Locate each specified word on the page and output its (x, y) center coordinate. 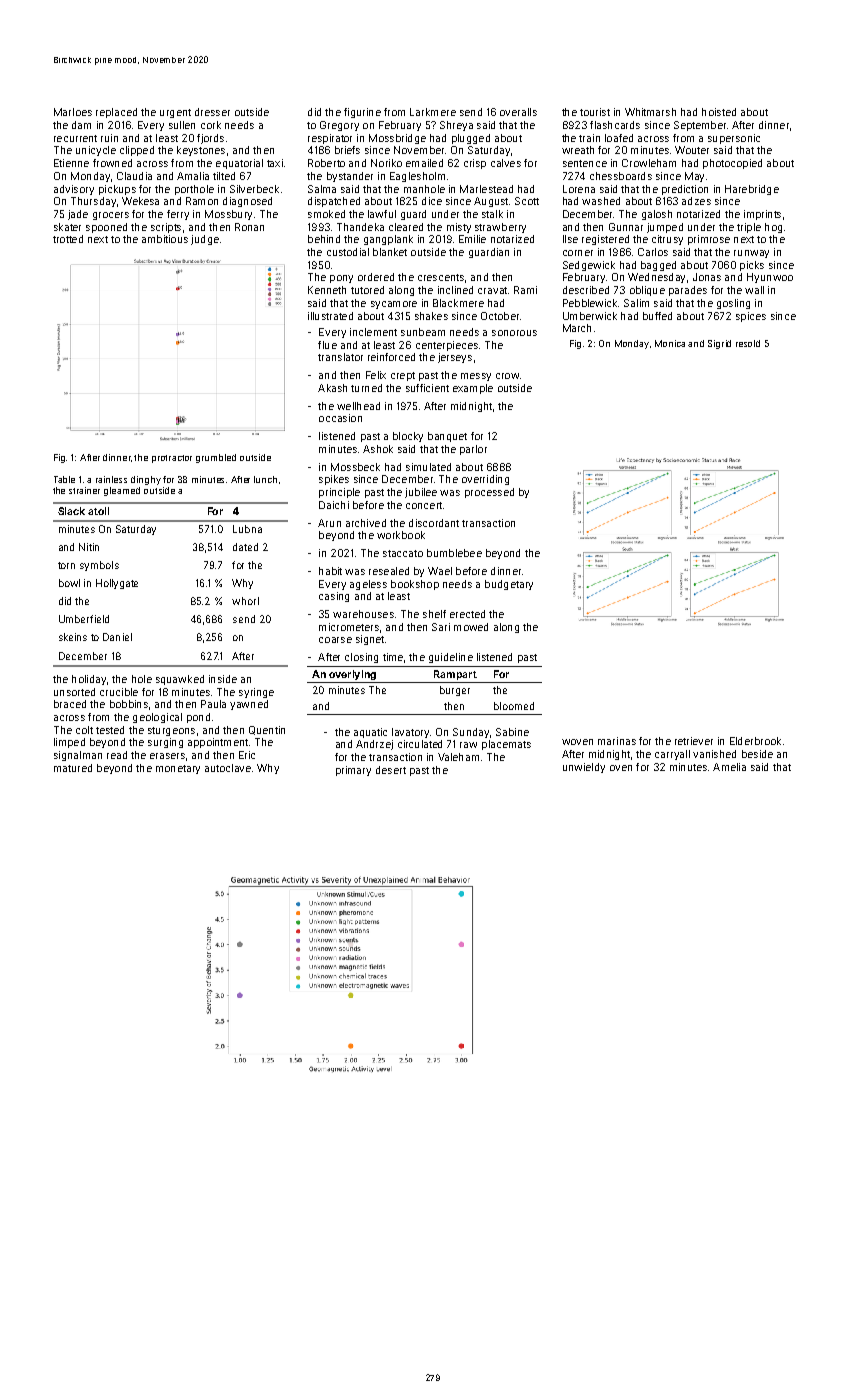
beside (757, 754)
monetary (178, 769)
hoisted (719, 112)
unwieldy (584, 768)
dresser (212, 112)
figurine (362, 113)
